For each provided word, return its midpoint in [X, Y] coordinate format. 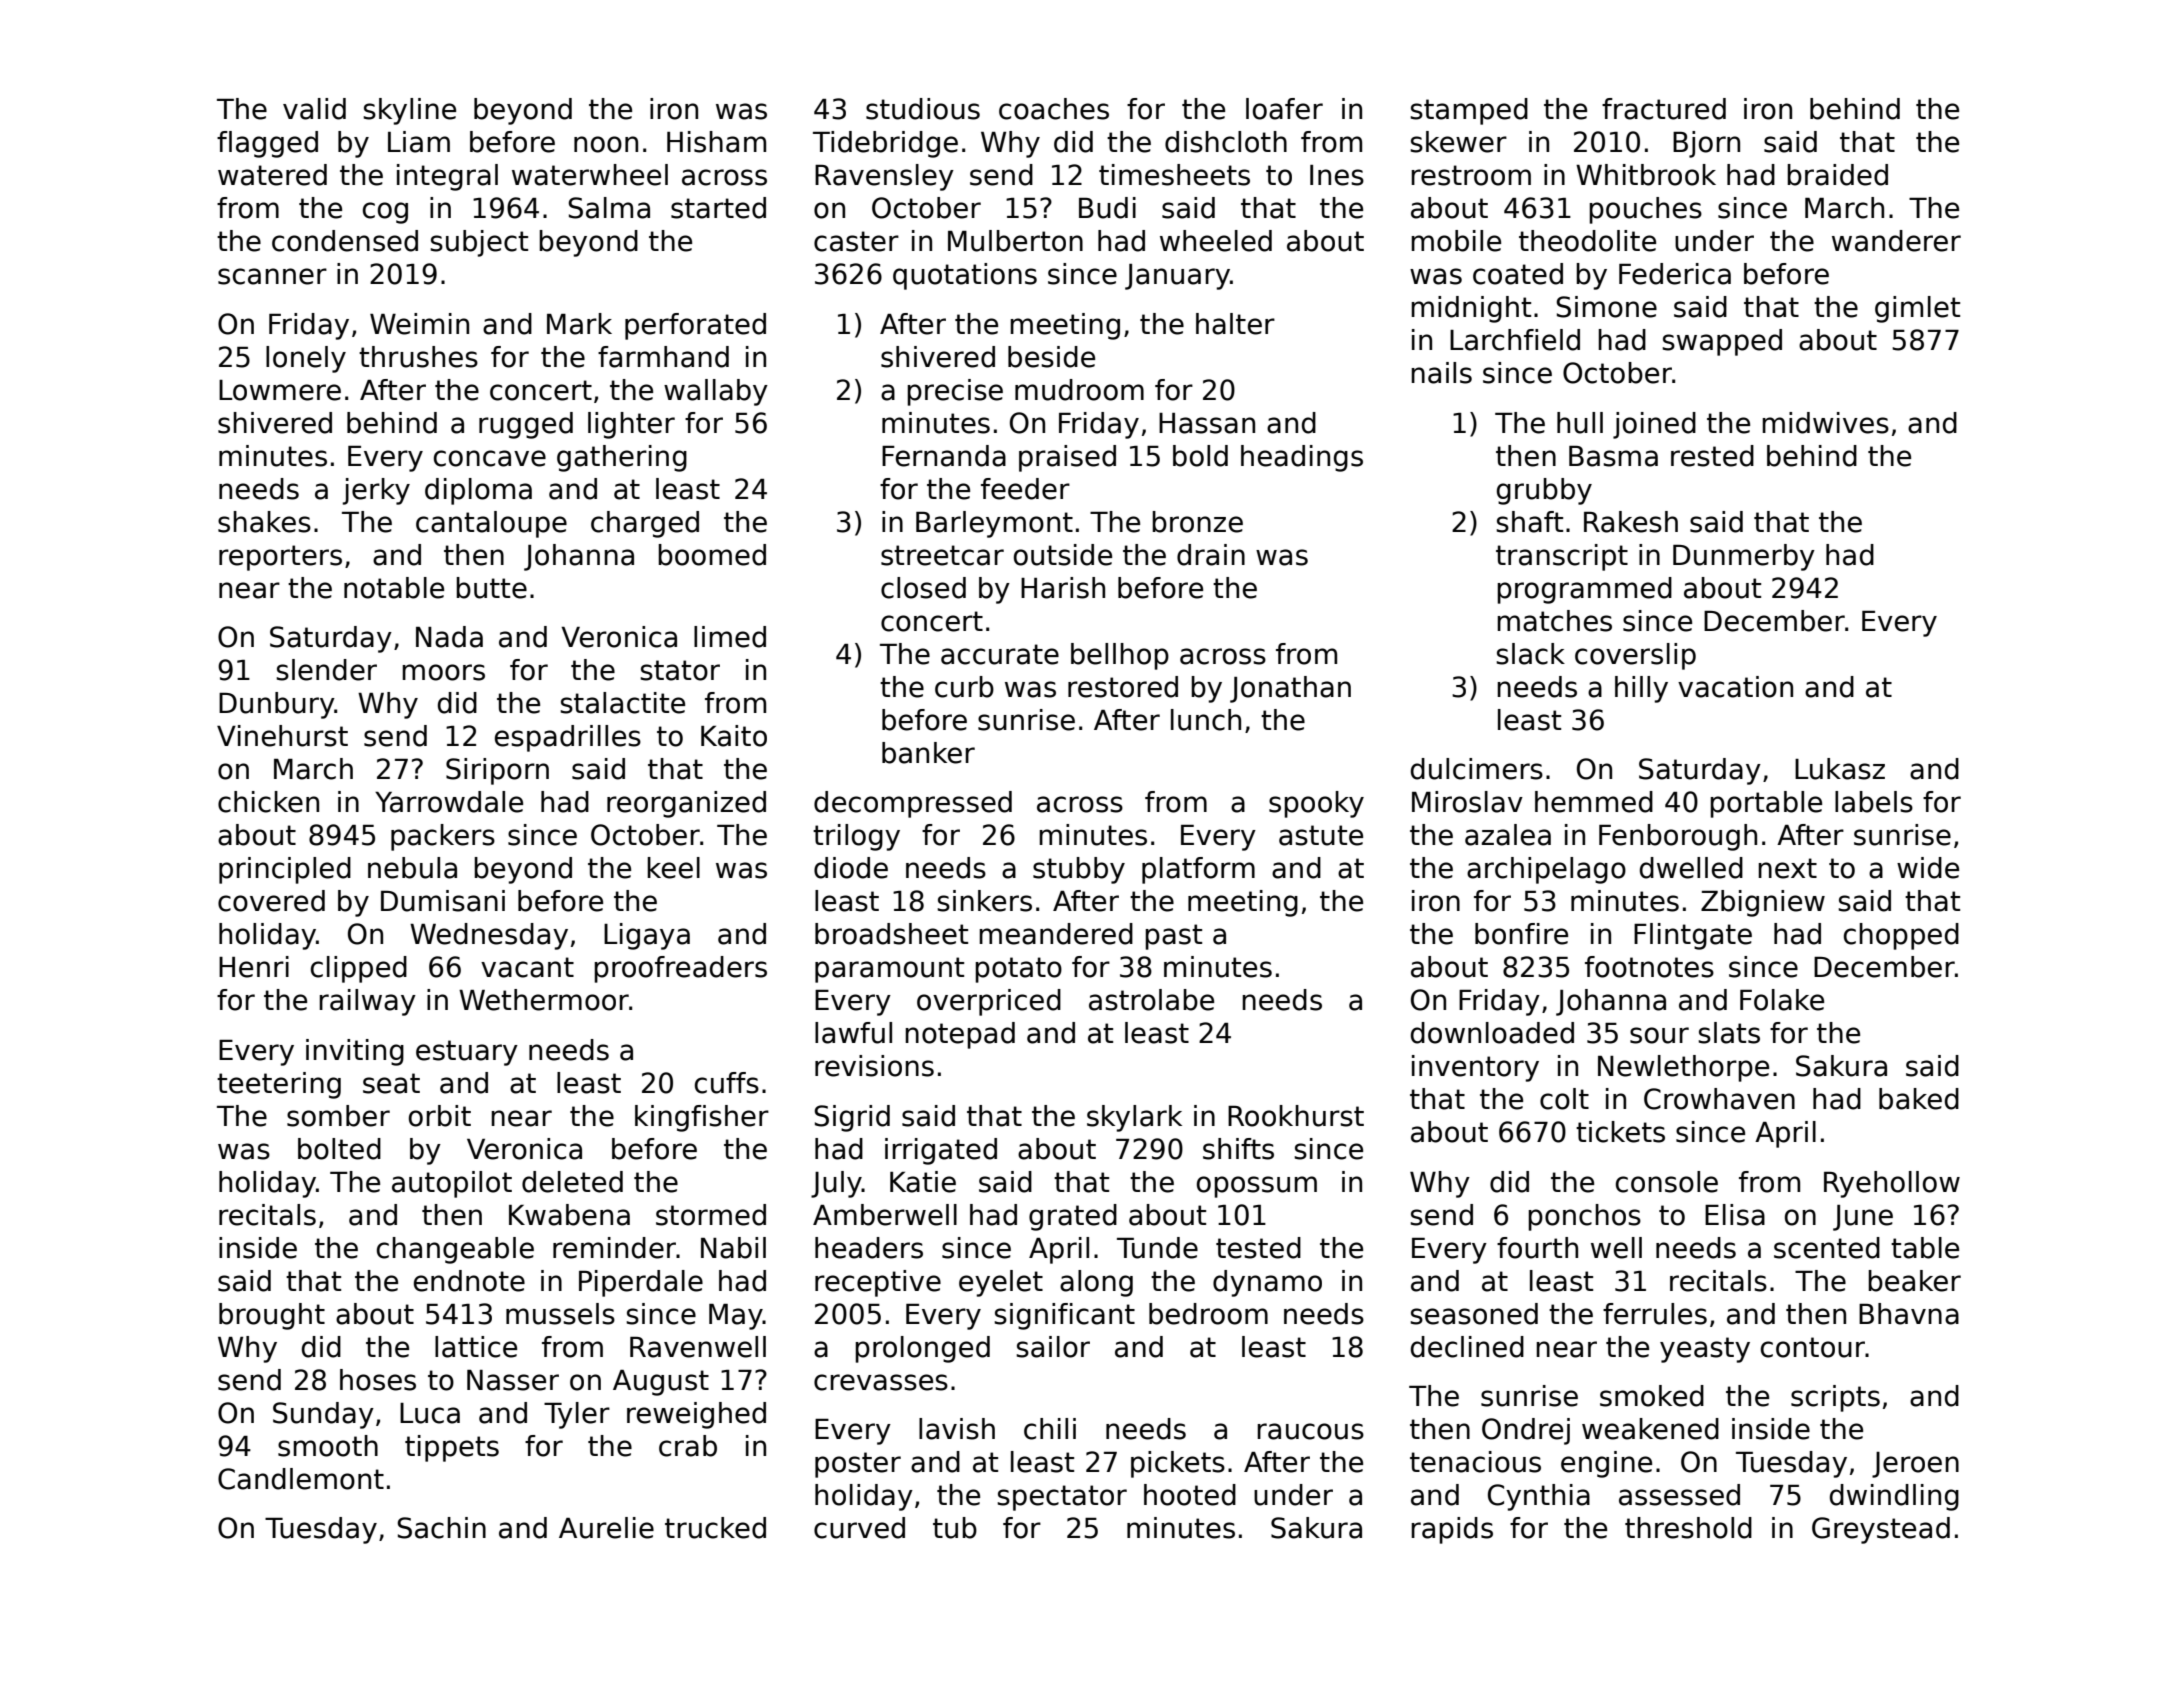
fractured [1664, 109]
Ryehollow [1892, 1184]
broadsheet [891, 934]
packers [443, 837]
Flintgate [1693, 936]
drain [1211, 555]
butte [491, 588]
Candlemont [301, 1479]
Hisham [716, 142]
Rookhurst [1296, 1116]
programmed [1584, 590]
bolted [339, 1149]
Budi [1107, 208]
